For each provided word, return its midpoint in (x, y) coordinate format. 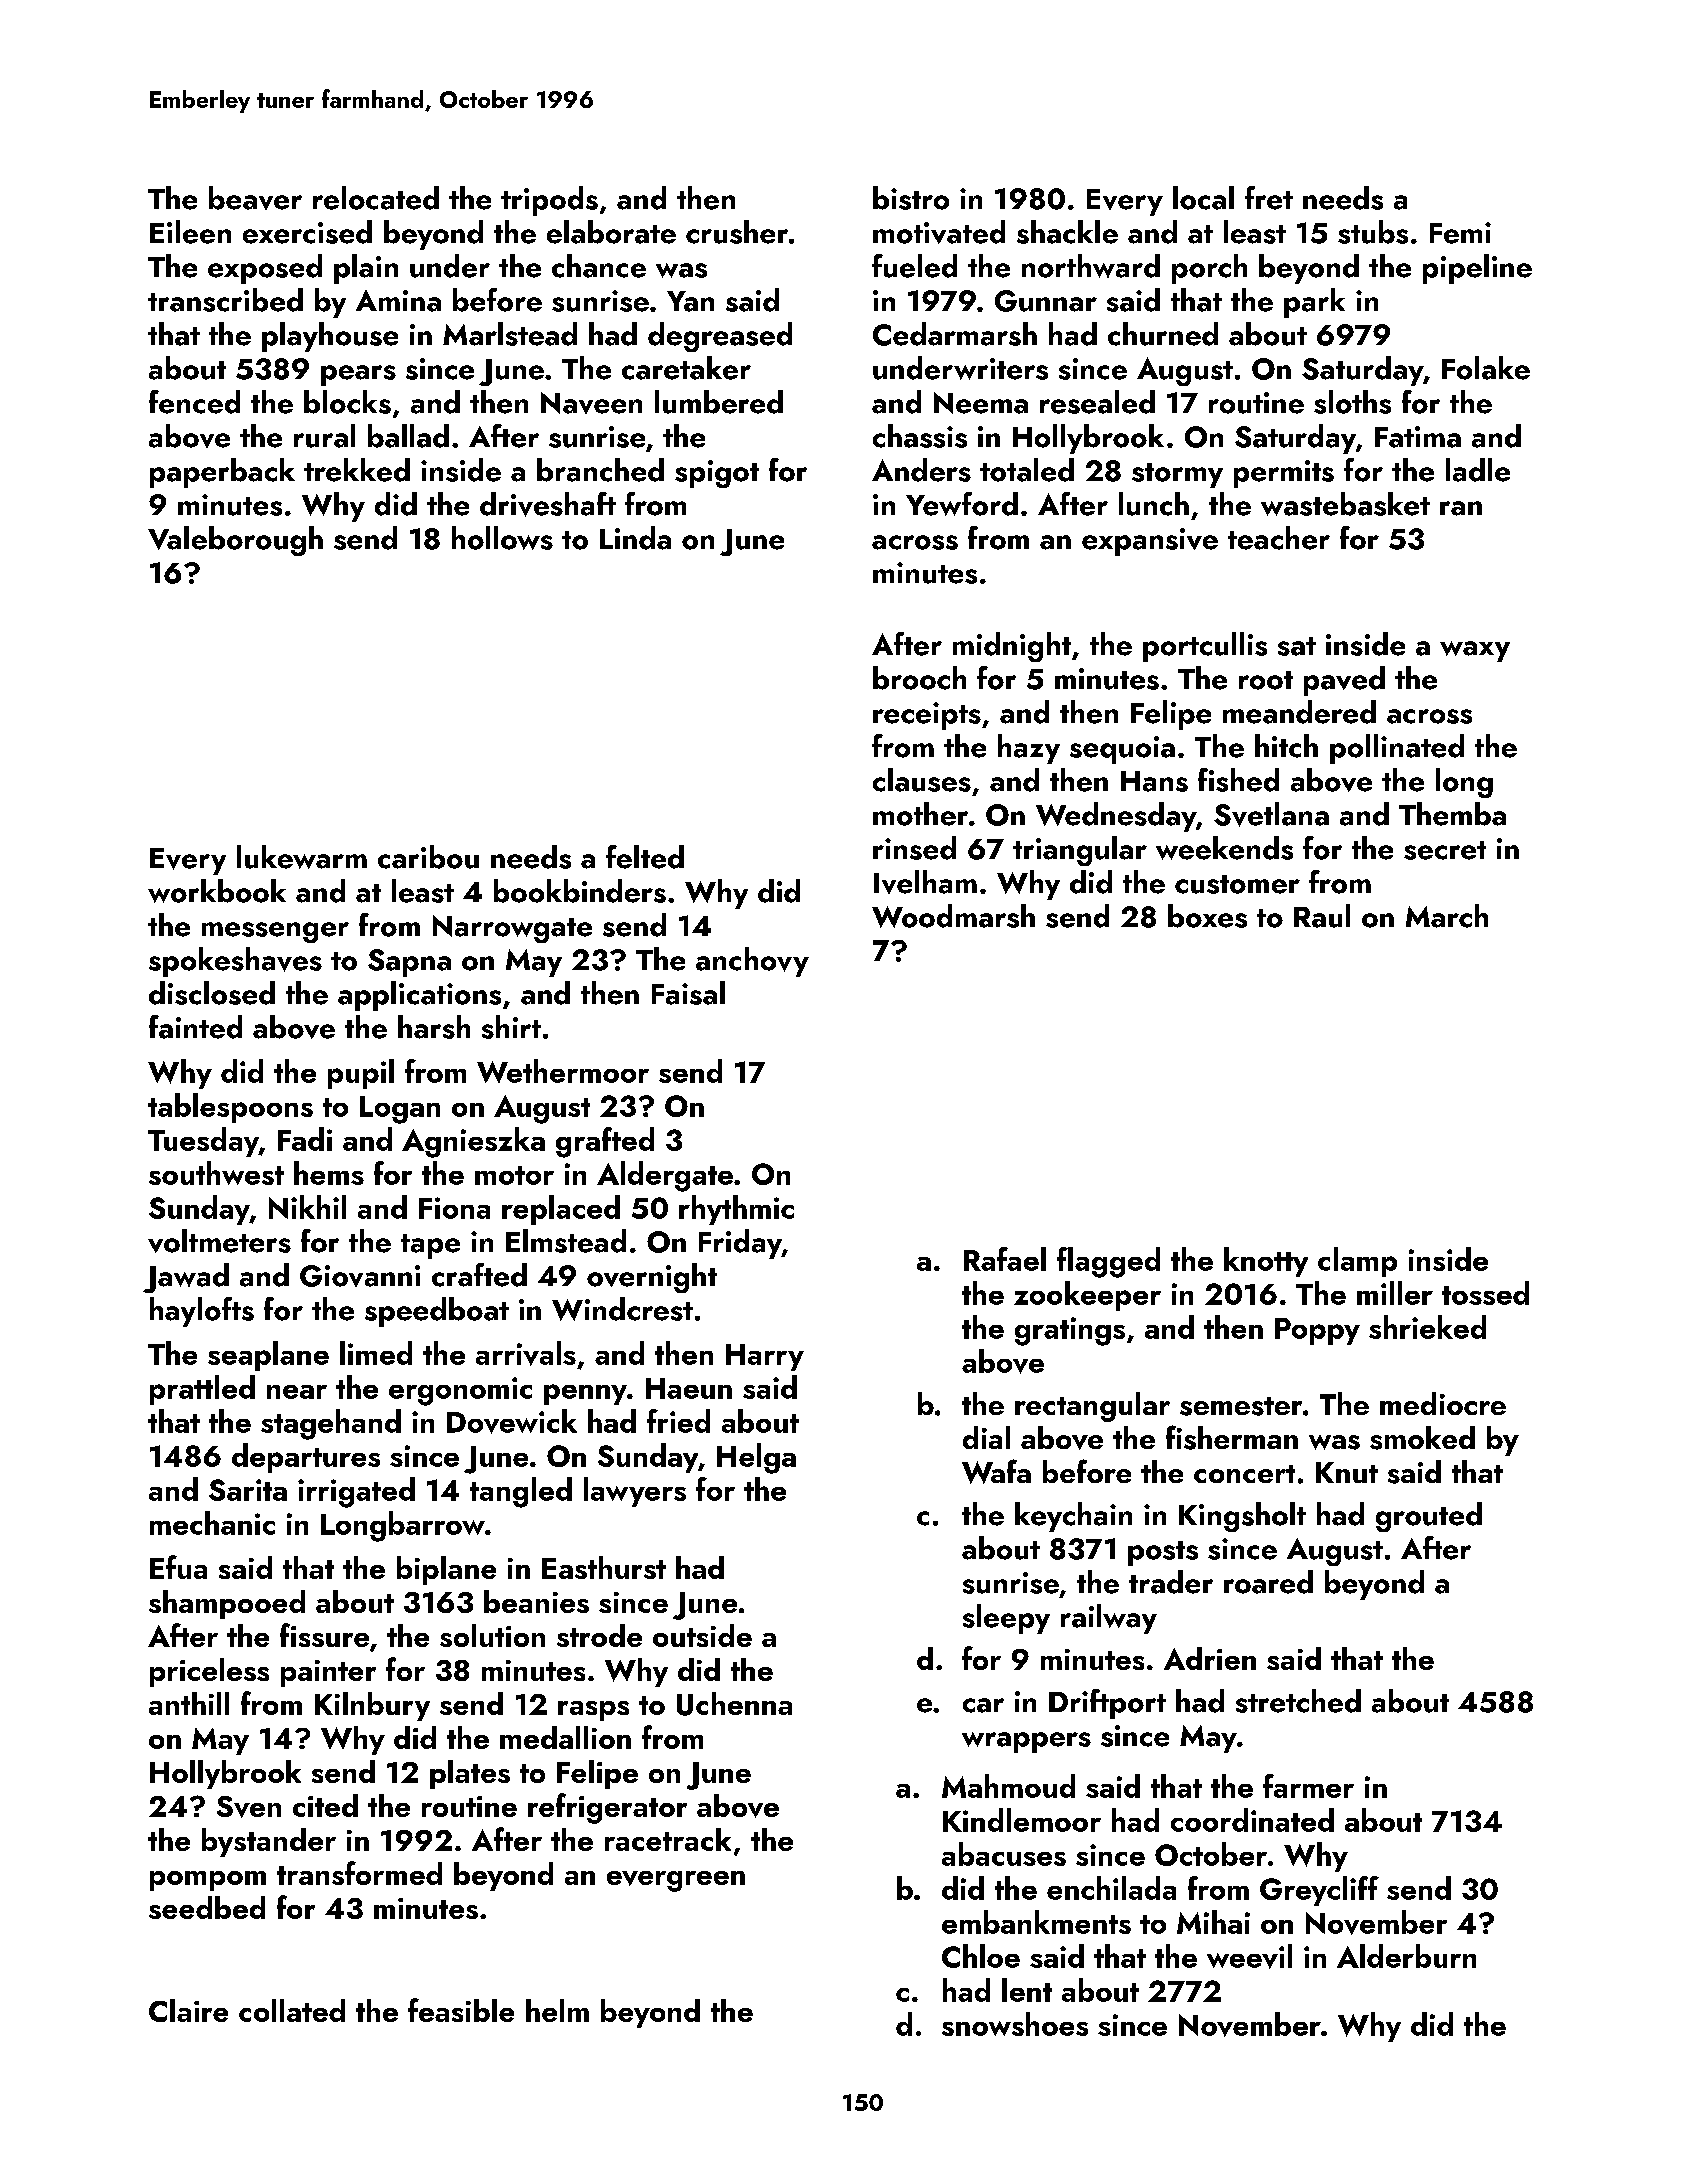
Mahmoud (1008, 1786)
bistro (911, 198)
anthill (189, 1703)
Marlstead (510, 334)
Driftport (1107, 1704)
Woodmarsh (953, 916)
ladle (1478, 470)
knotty (1266, 1262)
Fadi (305, 1139)
